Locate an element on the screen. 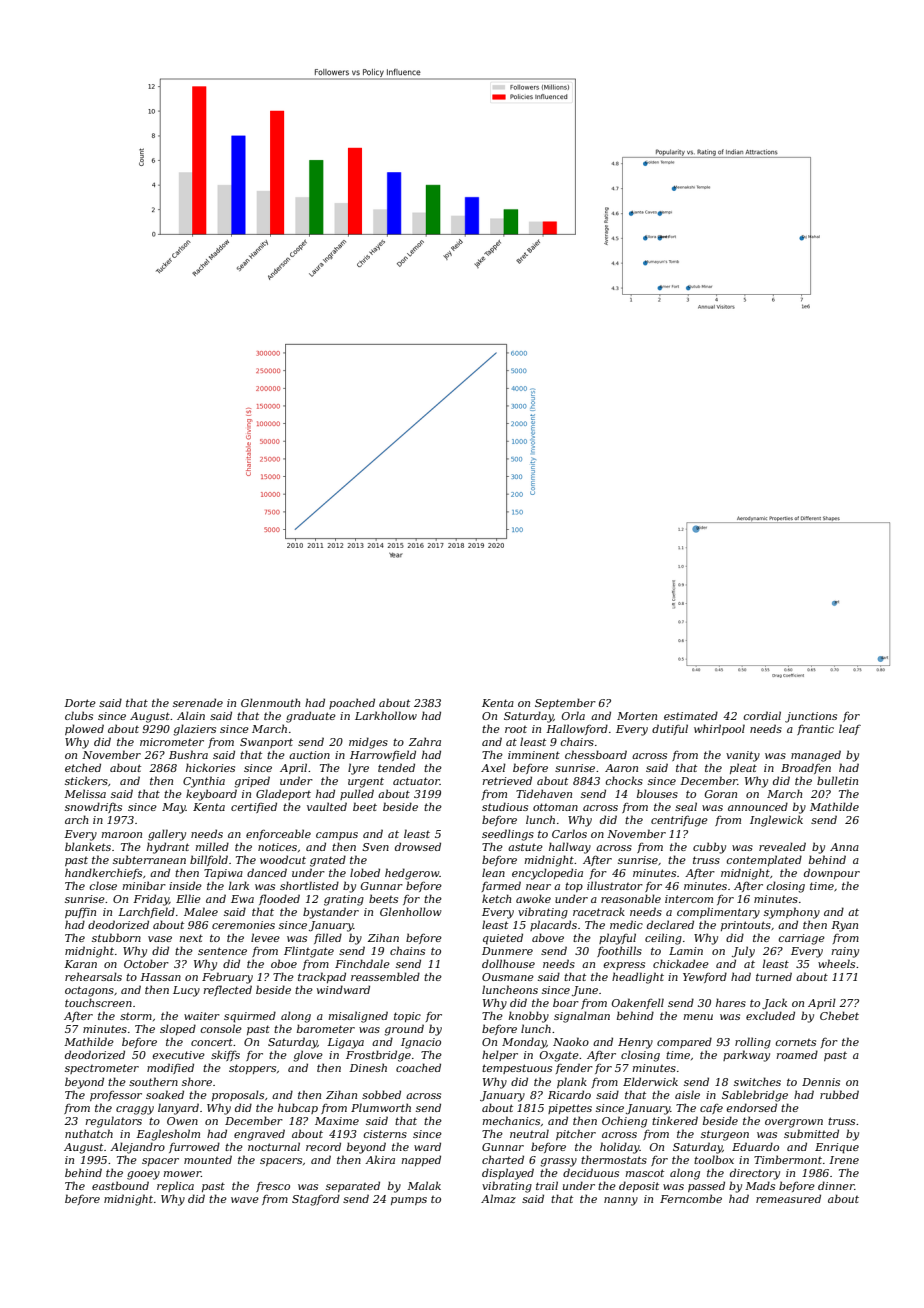 The width and height of the screenshot is (924, 1308). tinkered is located at coordinates (675, 1120).
